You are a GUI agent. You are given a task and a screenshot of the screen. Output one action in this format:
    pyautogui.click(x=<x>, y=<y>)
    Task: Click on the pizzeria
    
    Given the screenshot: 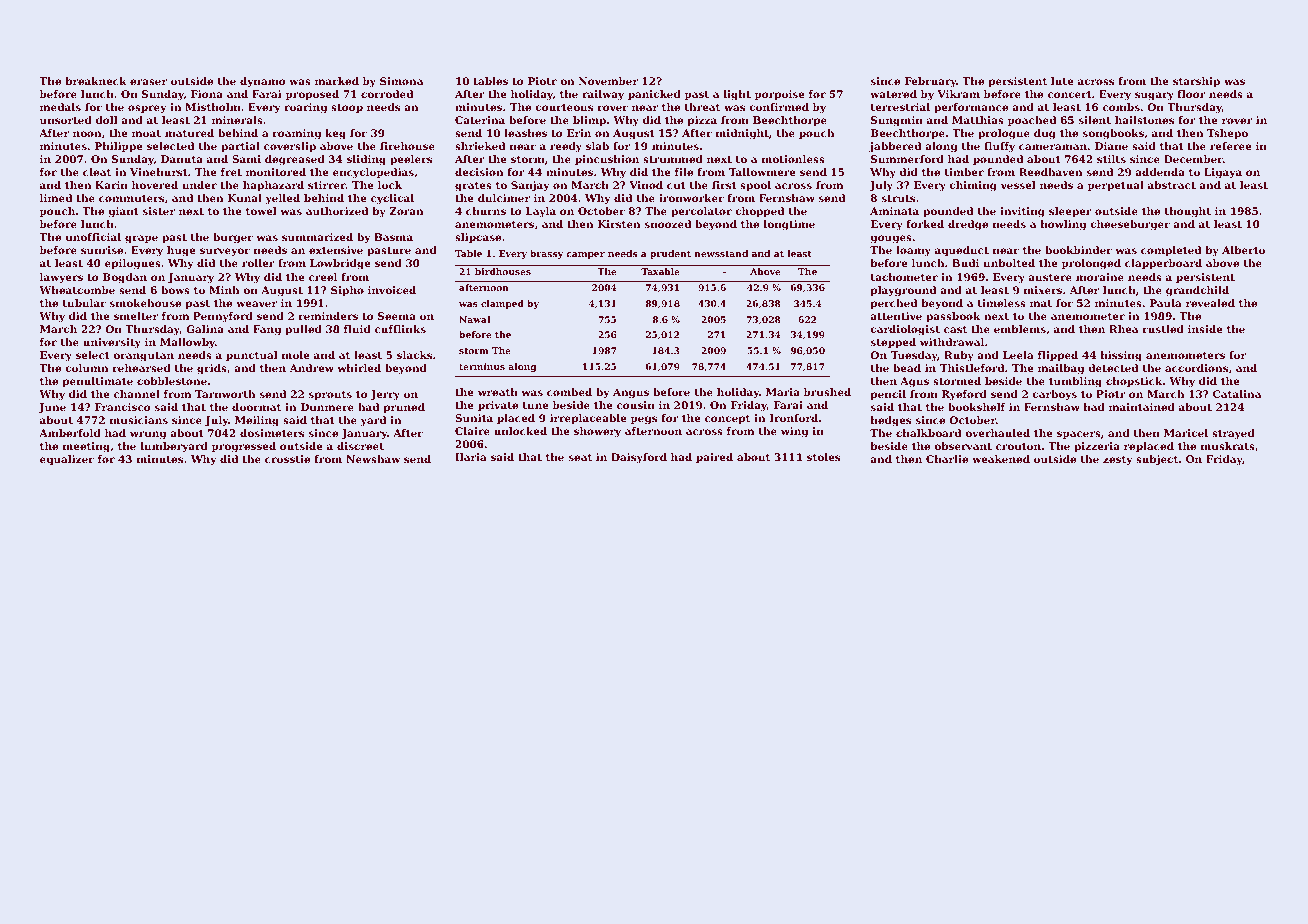 What is the action you would take?
    pyautogui.click(x=1097, y=447)
